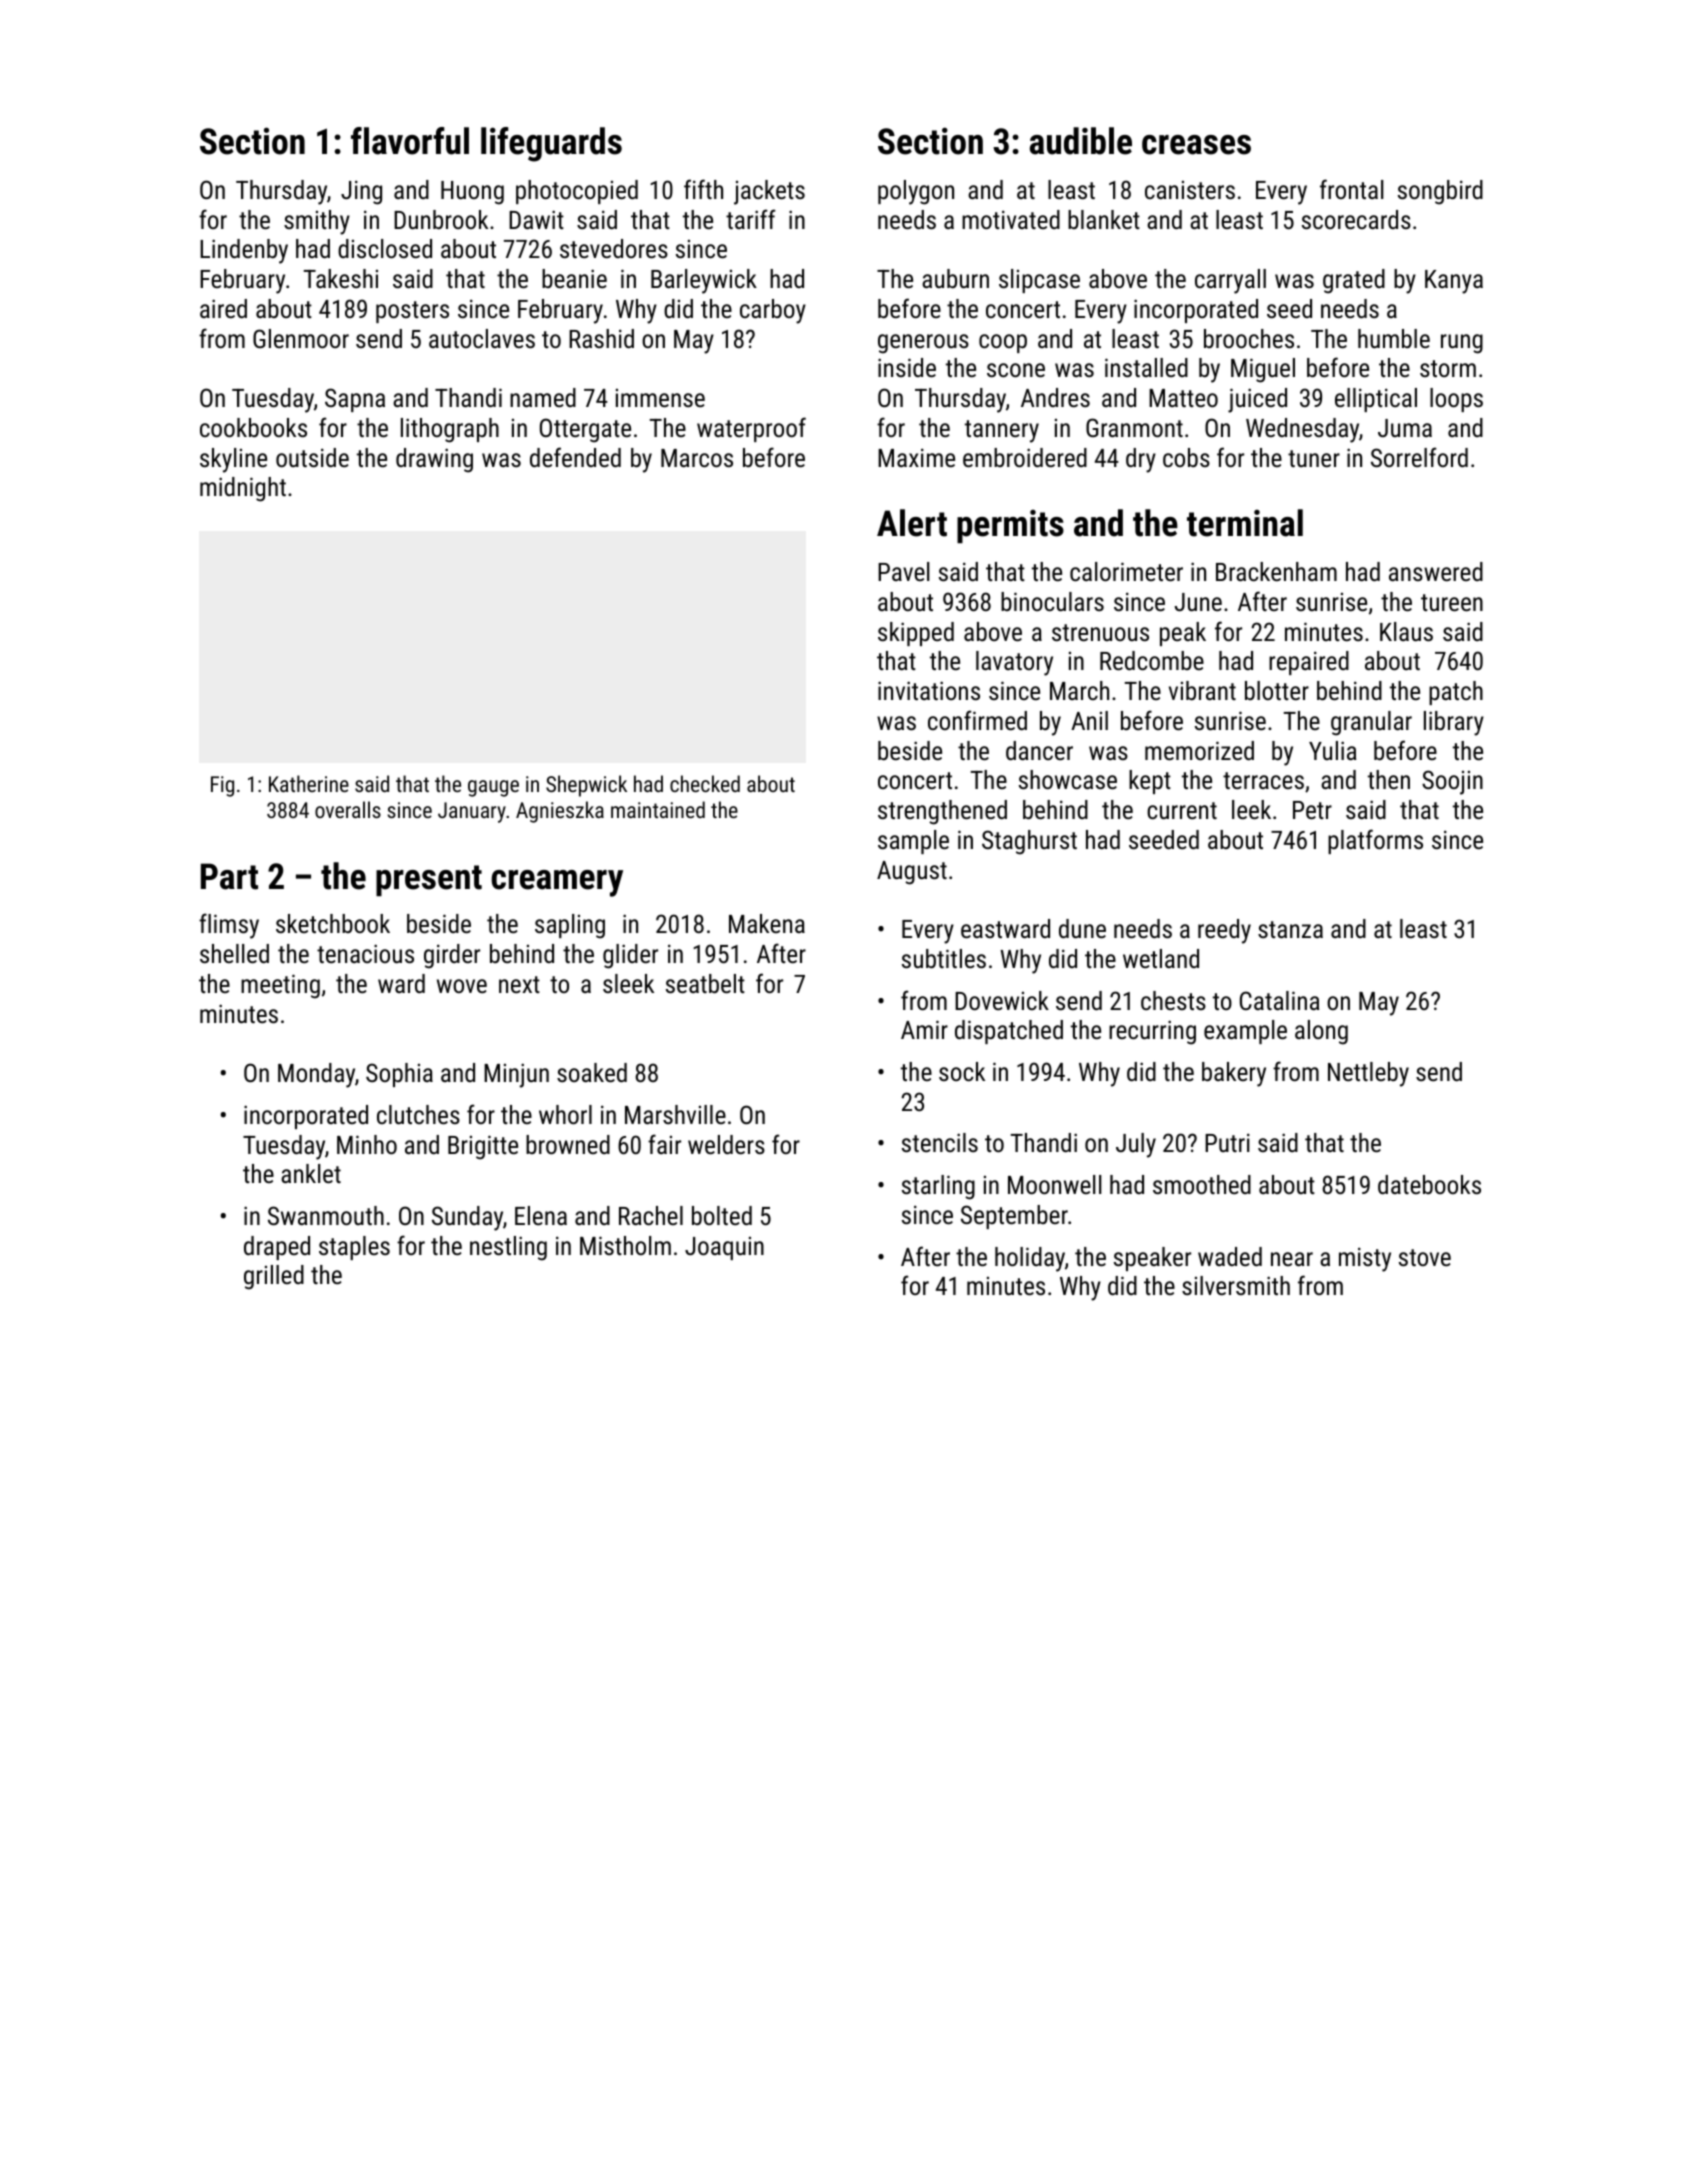  What do you see at coordinates (1429, 1184) in the image?
I see `datebooks` at bounding box center [1429, 1184].
